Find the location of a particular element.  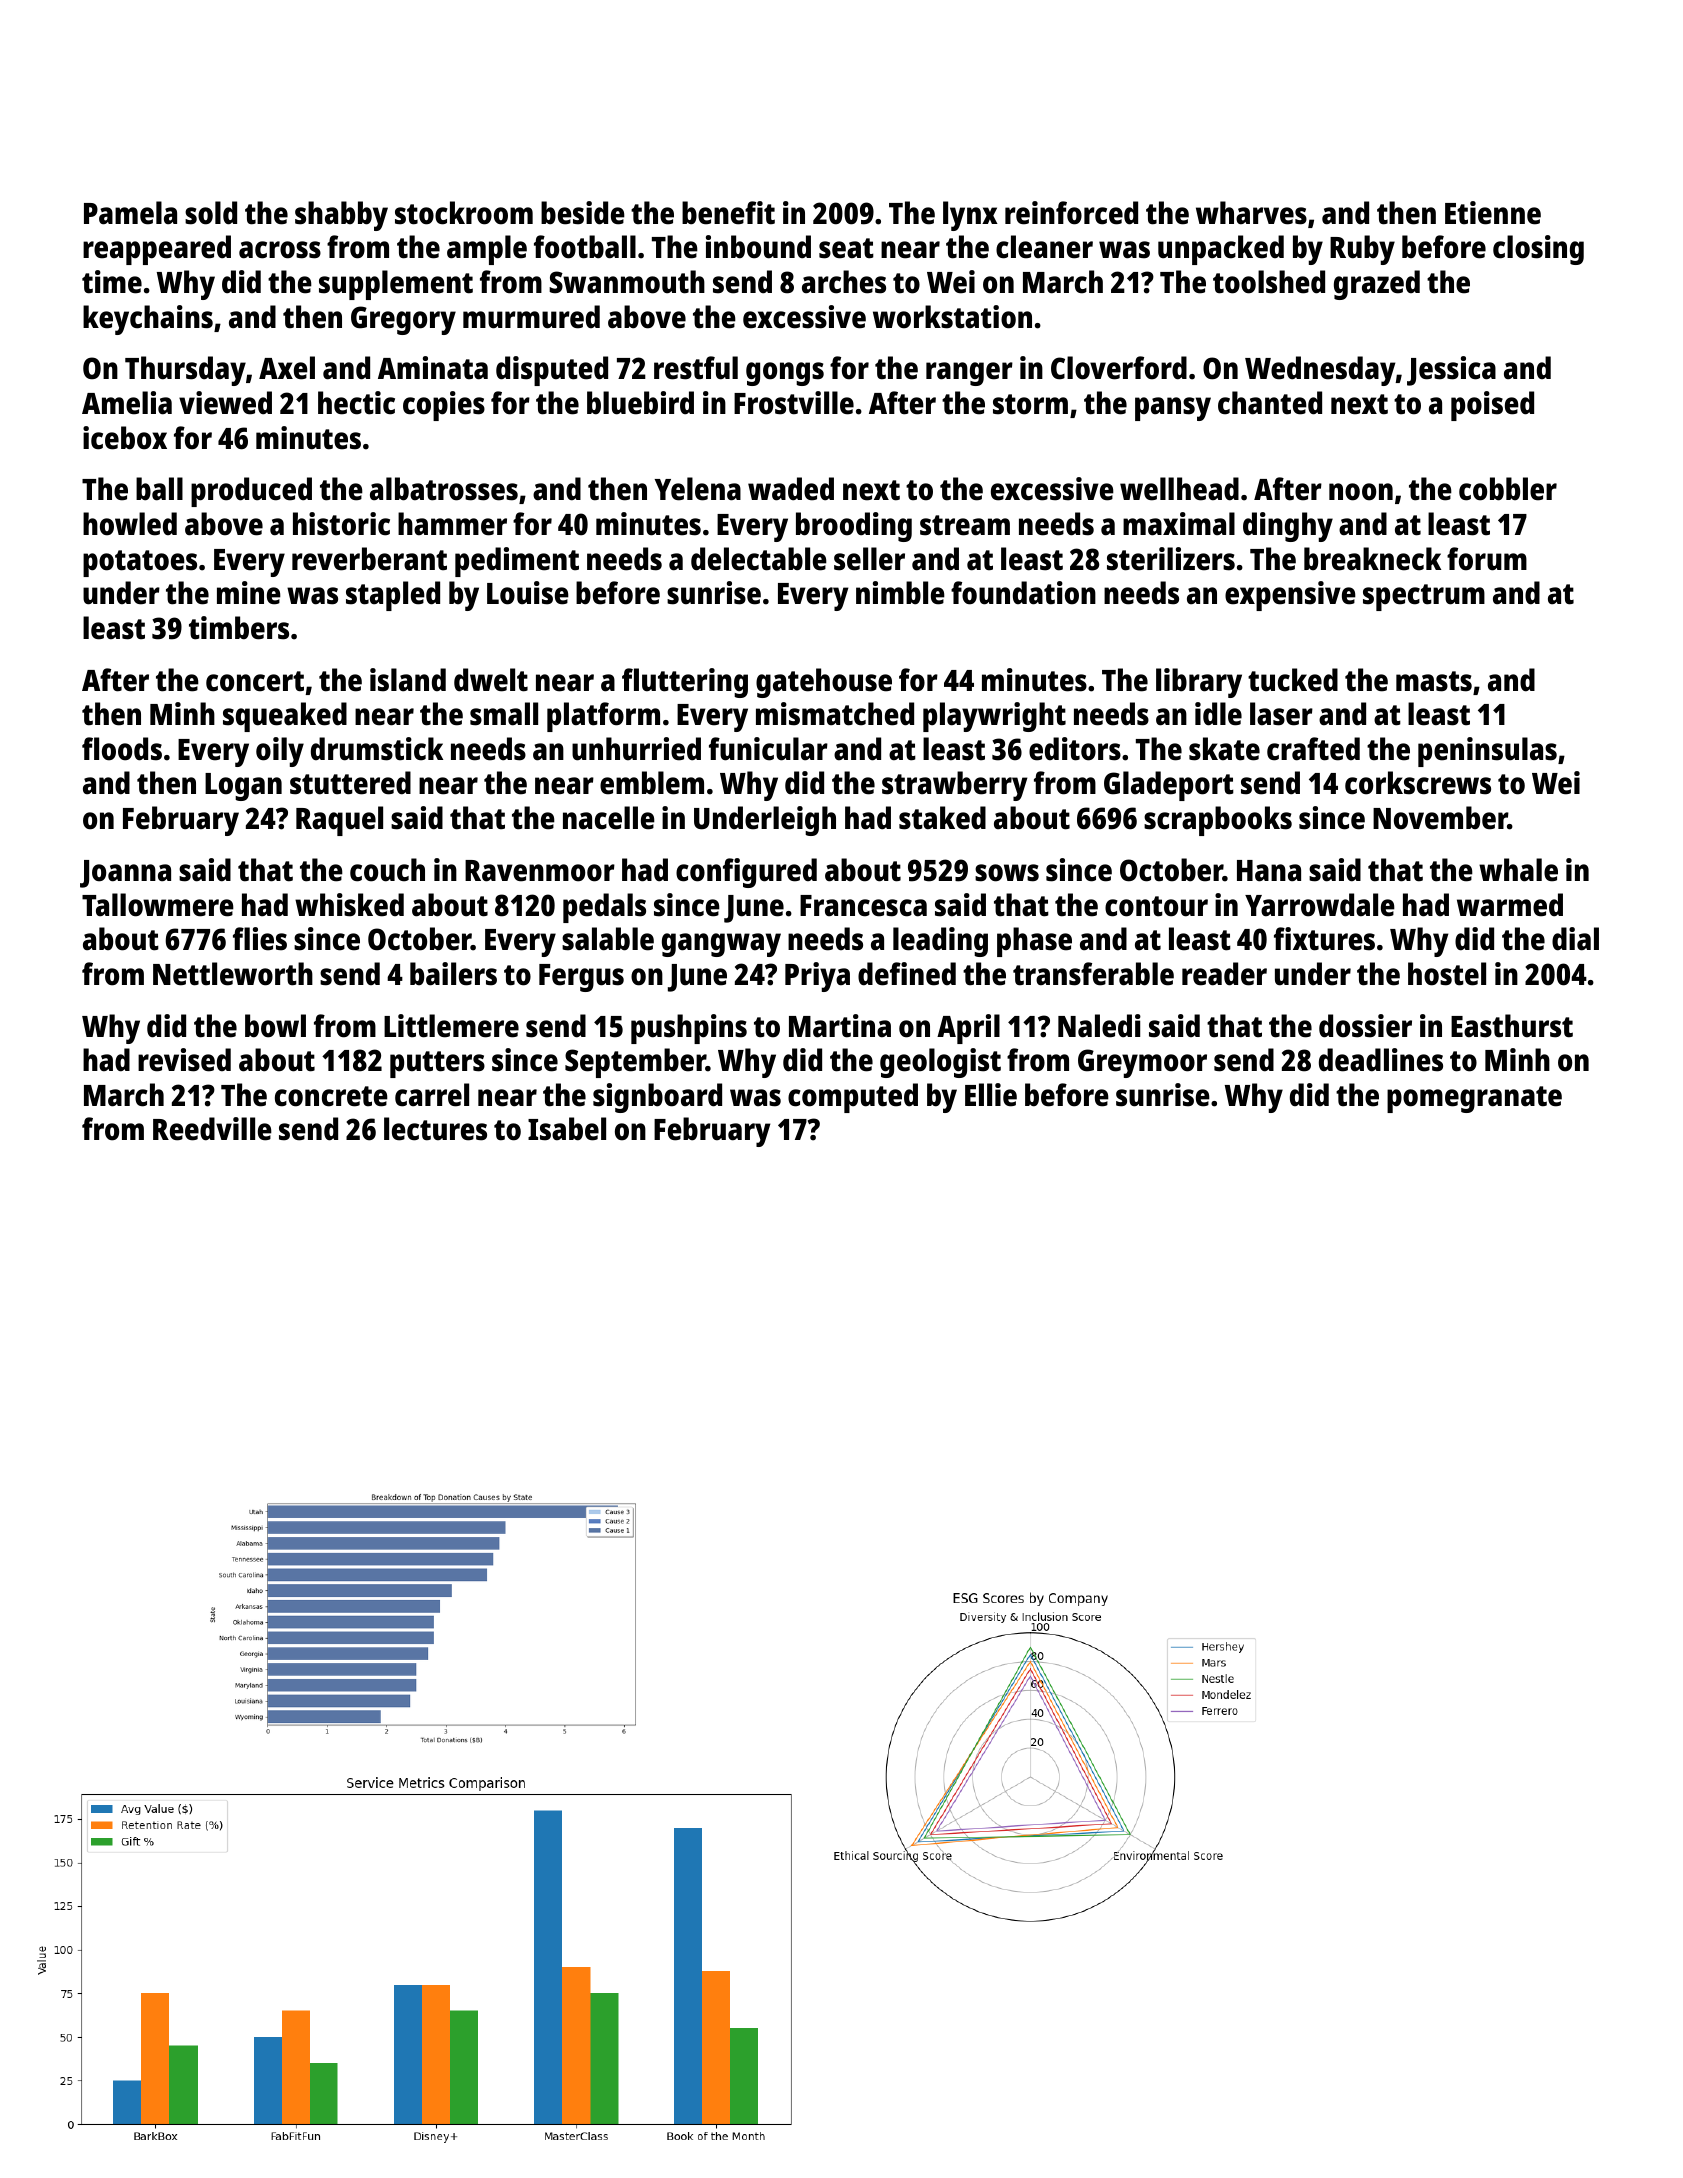

peninsulas is located at coordinates (1487, 752).
